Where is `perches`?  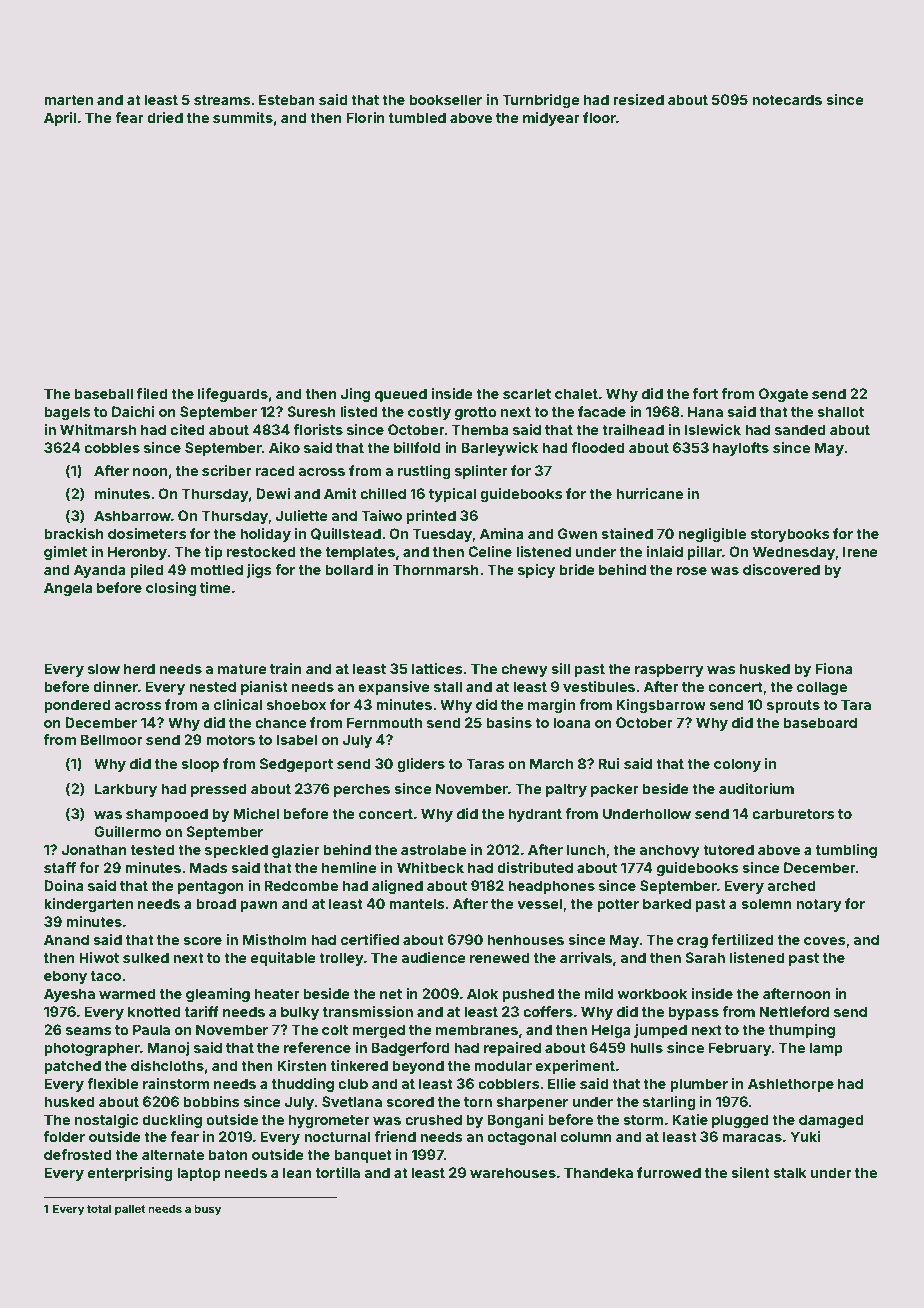 perches is located at coordinates (362, 790).
